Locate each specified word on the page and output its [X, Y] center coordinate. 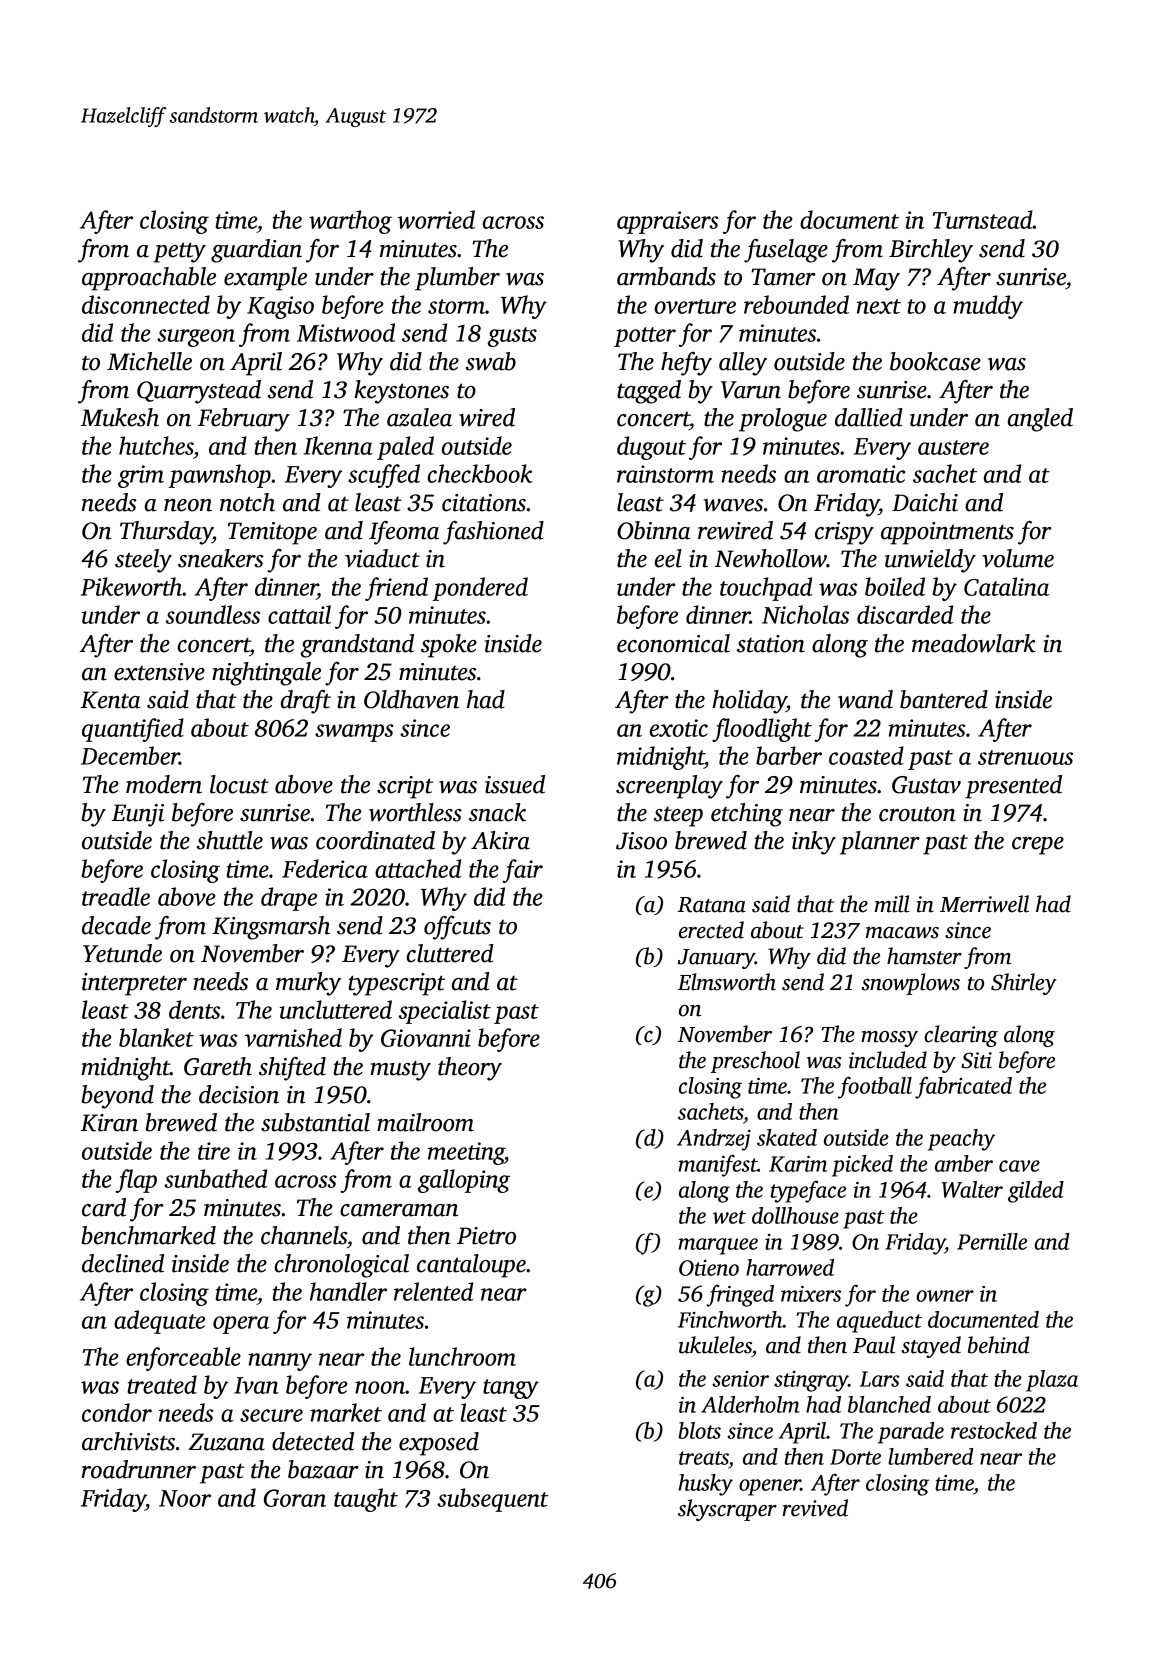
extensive [159, 672]
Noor [185, 1498]
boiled [895, 586]
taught [366, 1500]
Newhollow [771, 558]
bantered [944, 699]
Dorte [855, 1457]
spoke [449, 646]
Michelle [149, 361]
